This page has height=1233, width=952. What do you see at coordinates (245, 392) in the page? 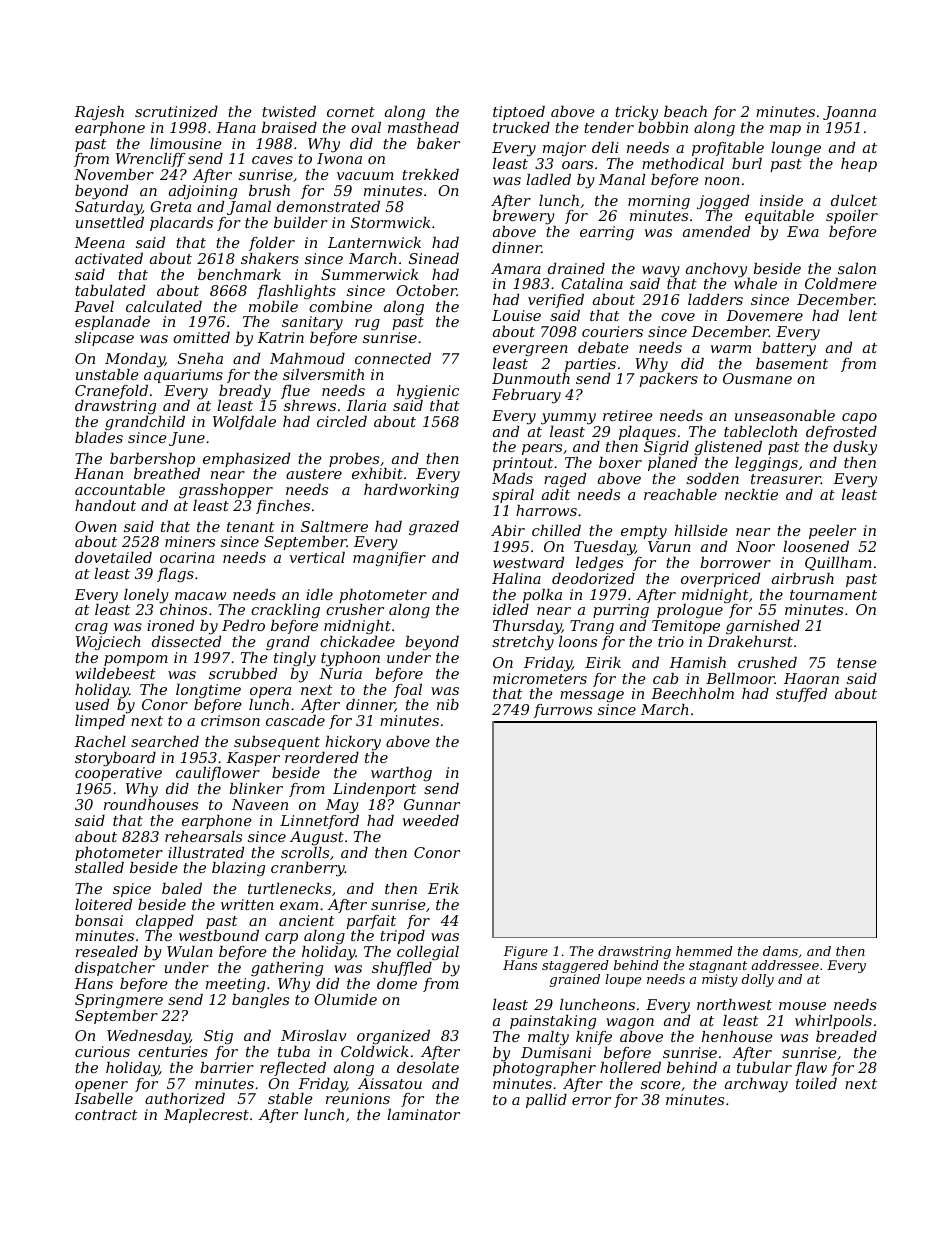
I see `bready` at bounding box center [245, 392].
